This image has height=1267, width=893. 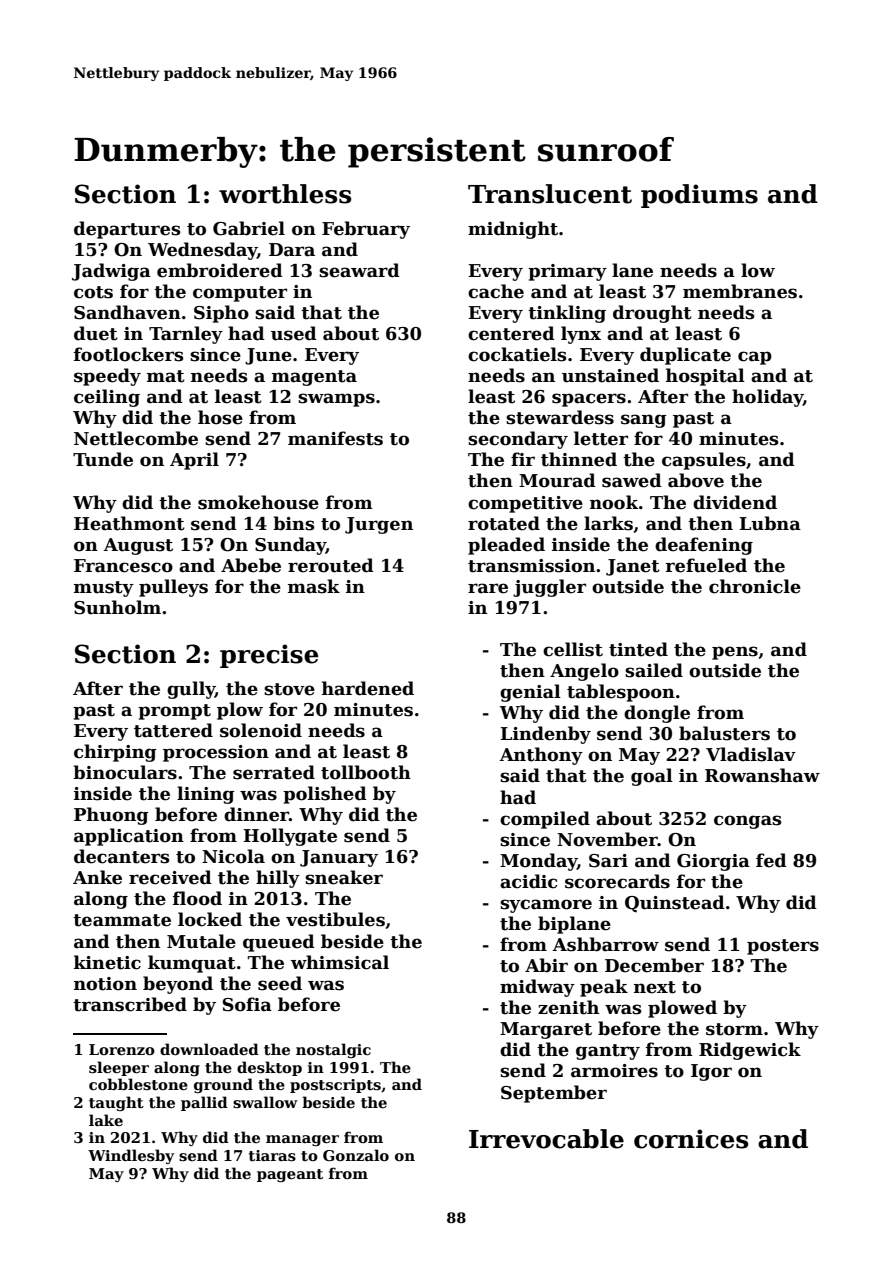 I want to click on magenta, so click(x=314, y=378).
